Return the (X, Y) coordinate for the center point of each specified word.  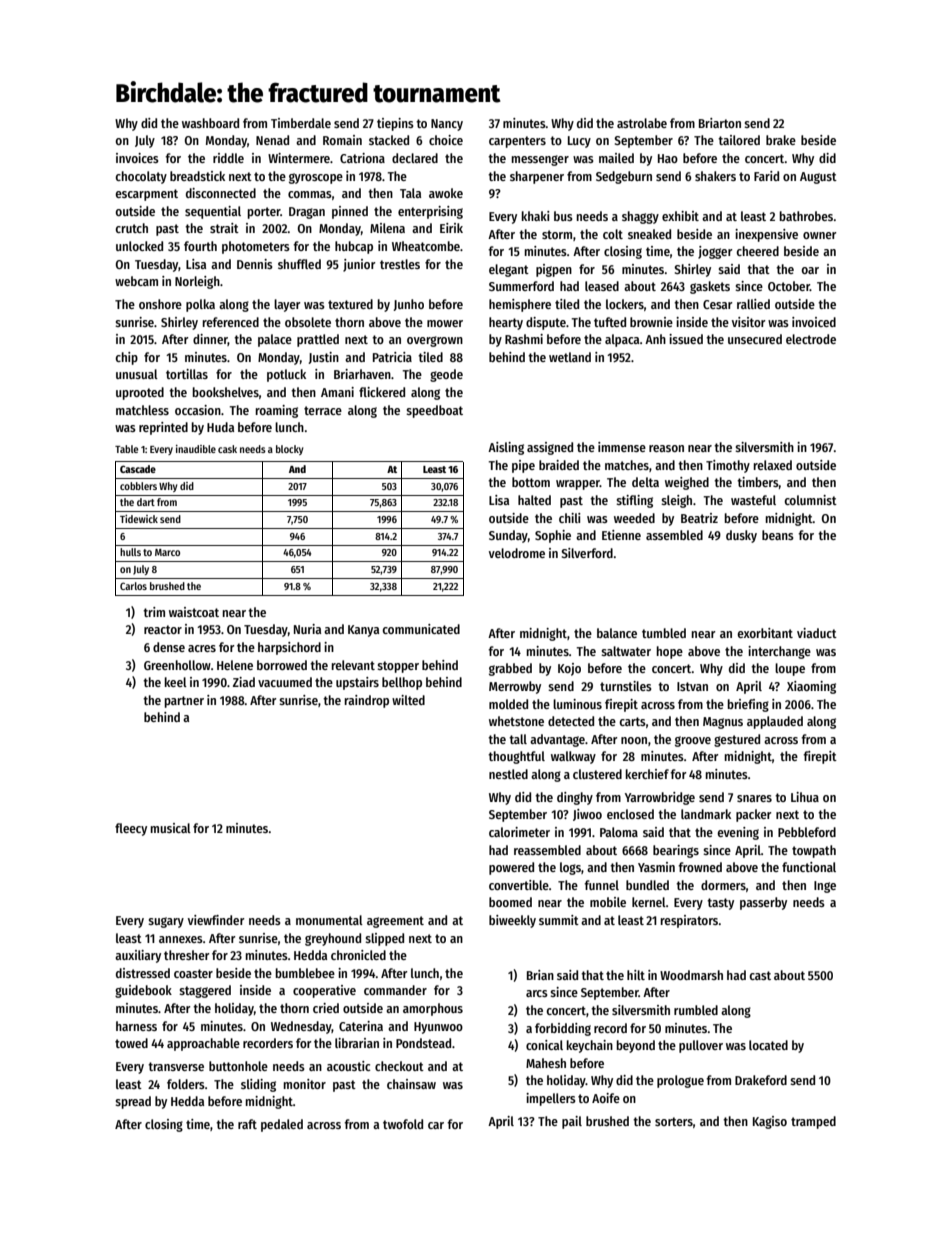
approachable (203, 1044)
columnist (810, 500)
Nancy (447, 125)
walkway (573, 757)
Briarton (720, 123)
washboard (210, 123)
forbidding (563, 1029)
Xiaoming (811, 687)
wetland (570, 357)
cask (227, 449)
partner (184, 702)
